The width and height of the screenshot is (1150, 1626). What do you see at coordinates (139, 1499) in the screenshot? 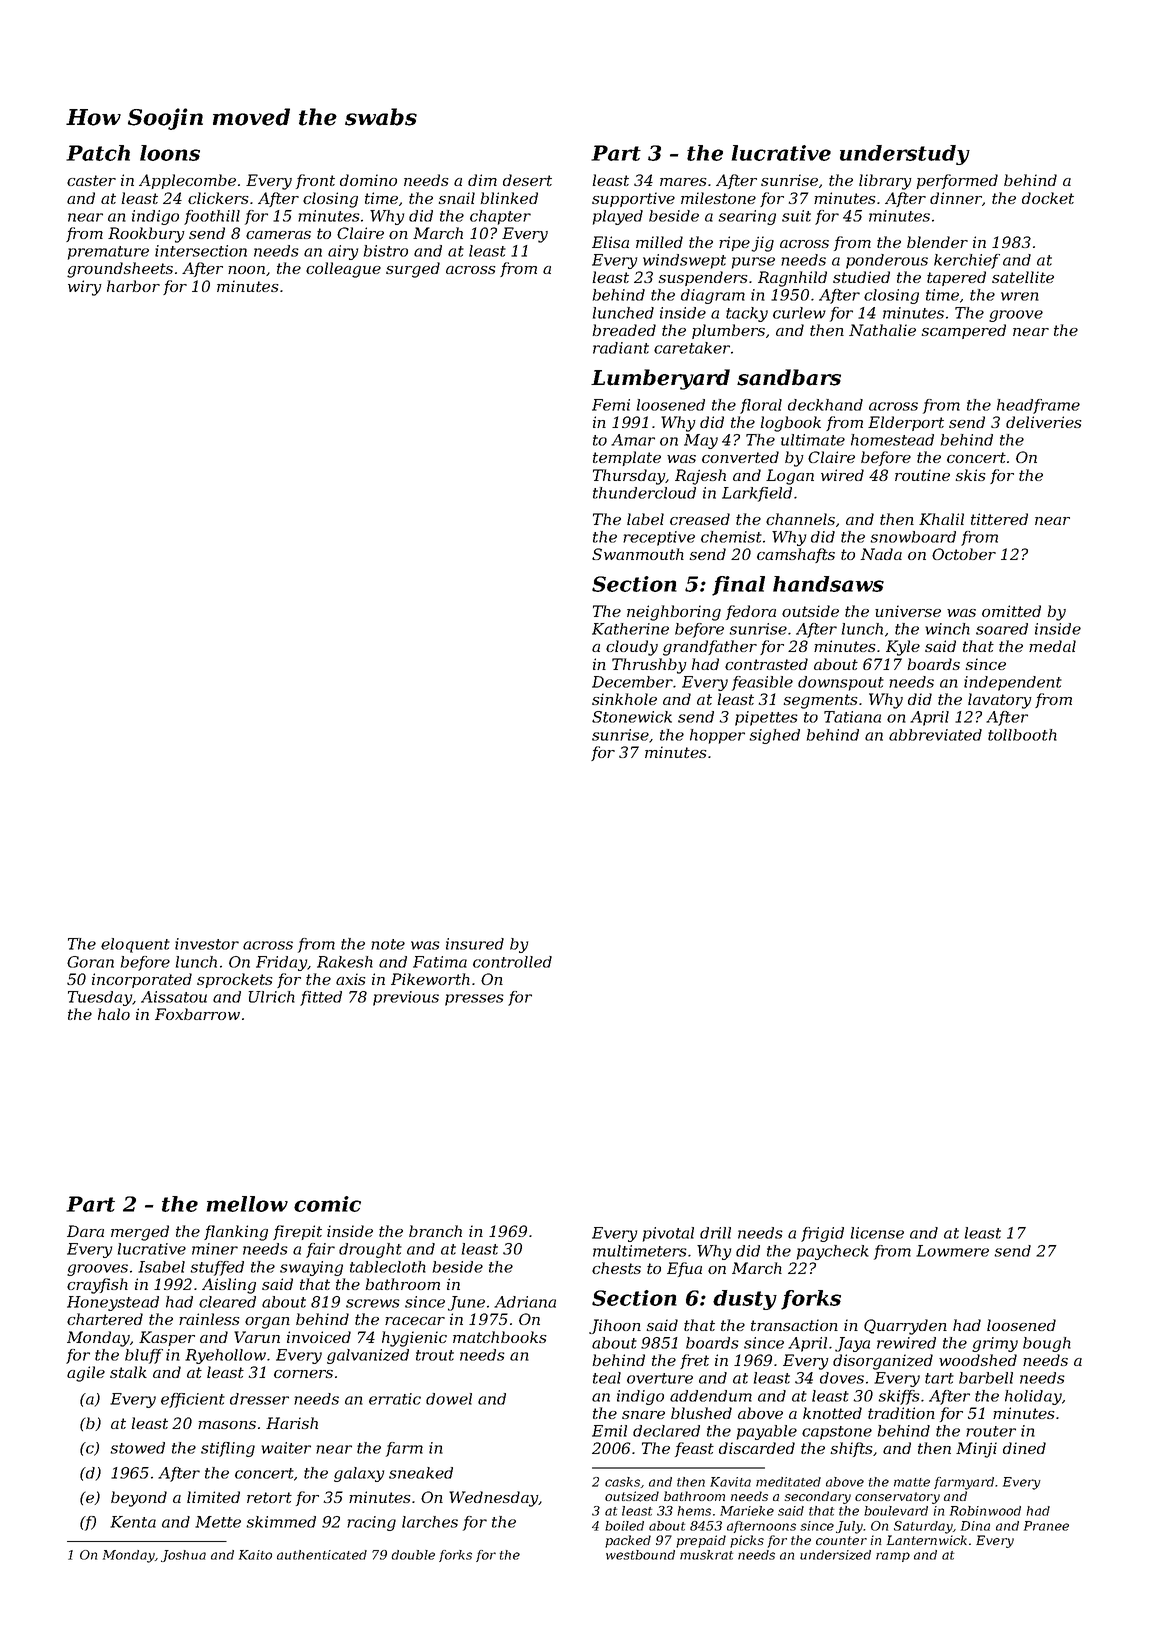
I see `beyond` at bounding box center [139, 1499].
